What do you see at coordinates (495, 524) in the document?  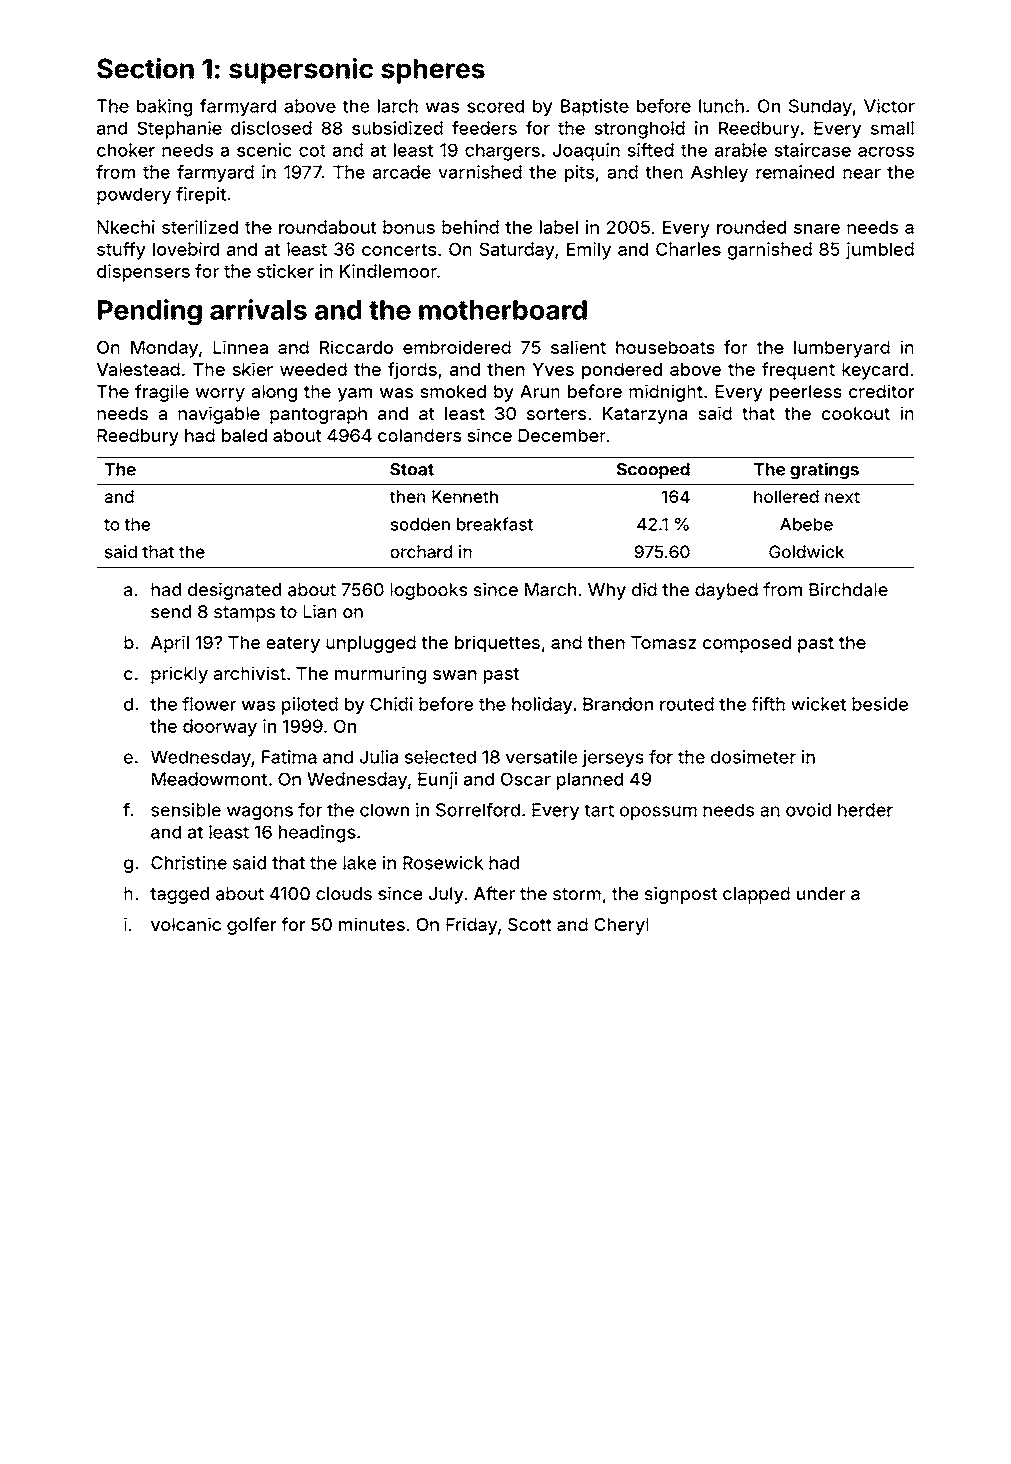 I see `breakfast` at bounding box center [495, 524].
